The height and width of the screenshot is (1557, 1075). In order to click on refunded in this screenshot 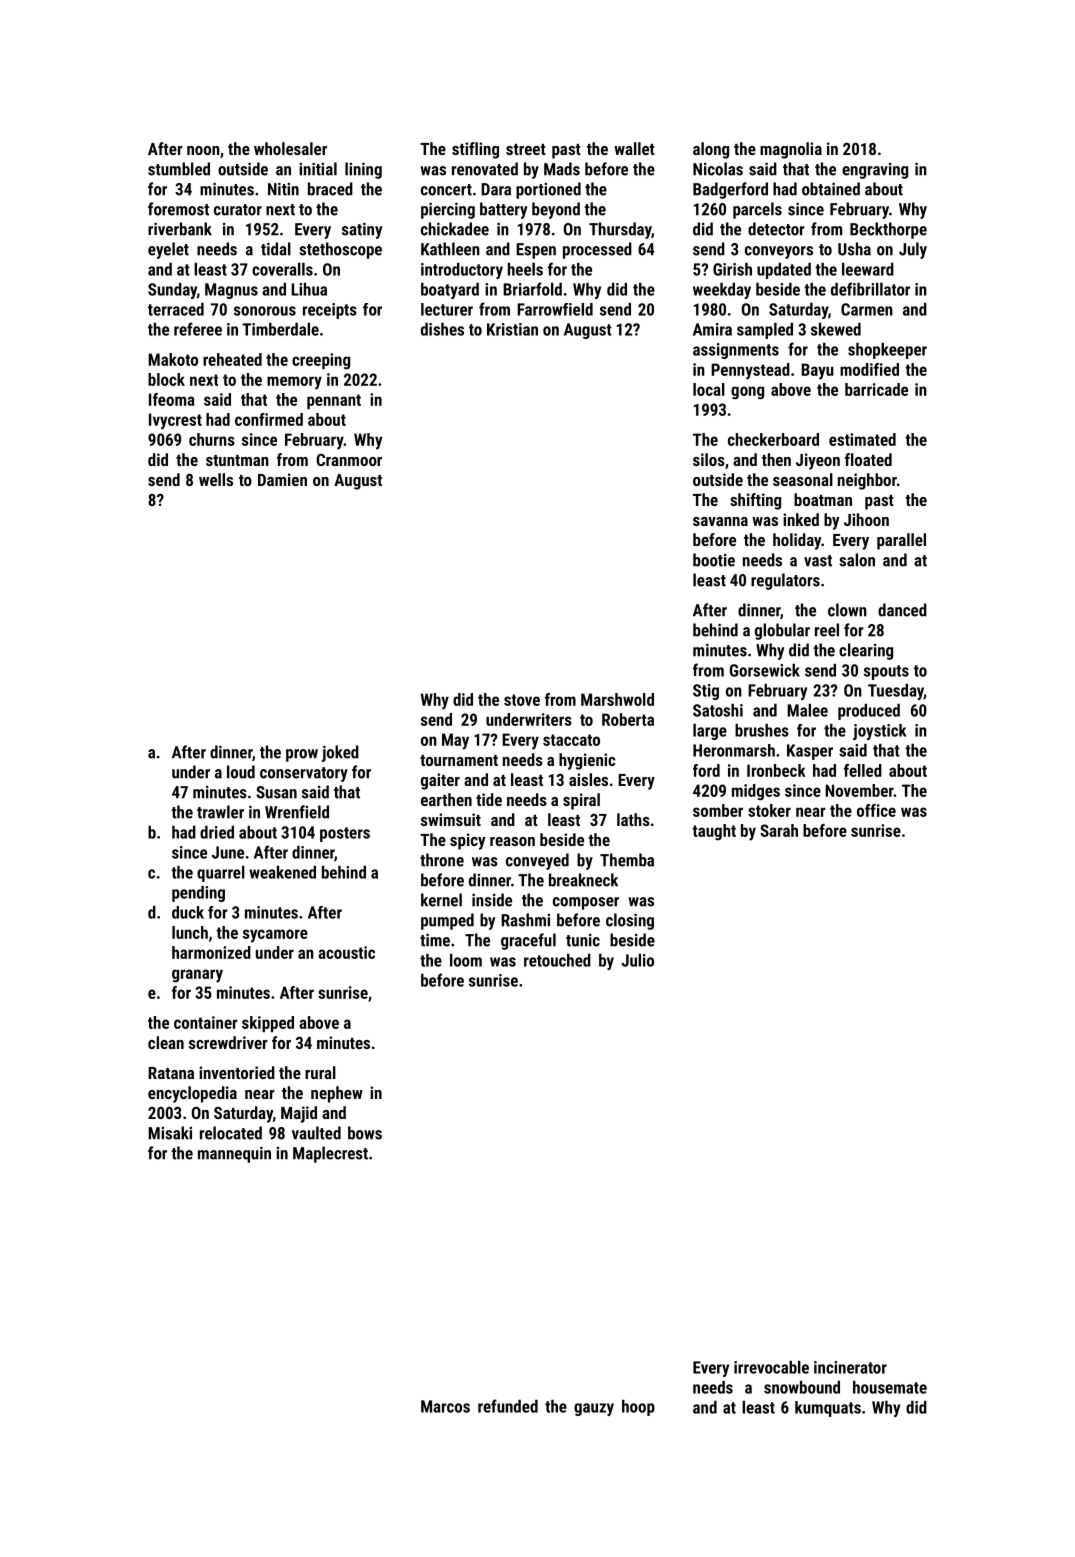, I will do `click(508, 1406)`.
